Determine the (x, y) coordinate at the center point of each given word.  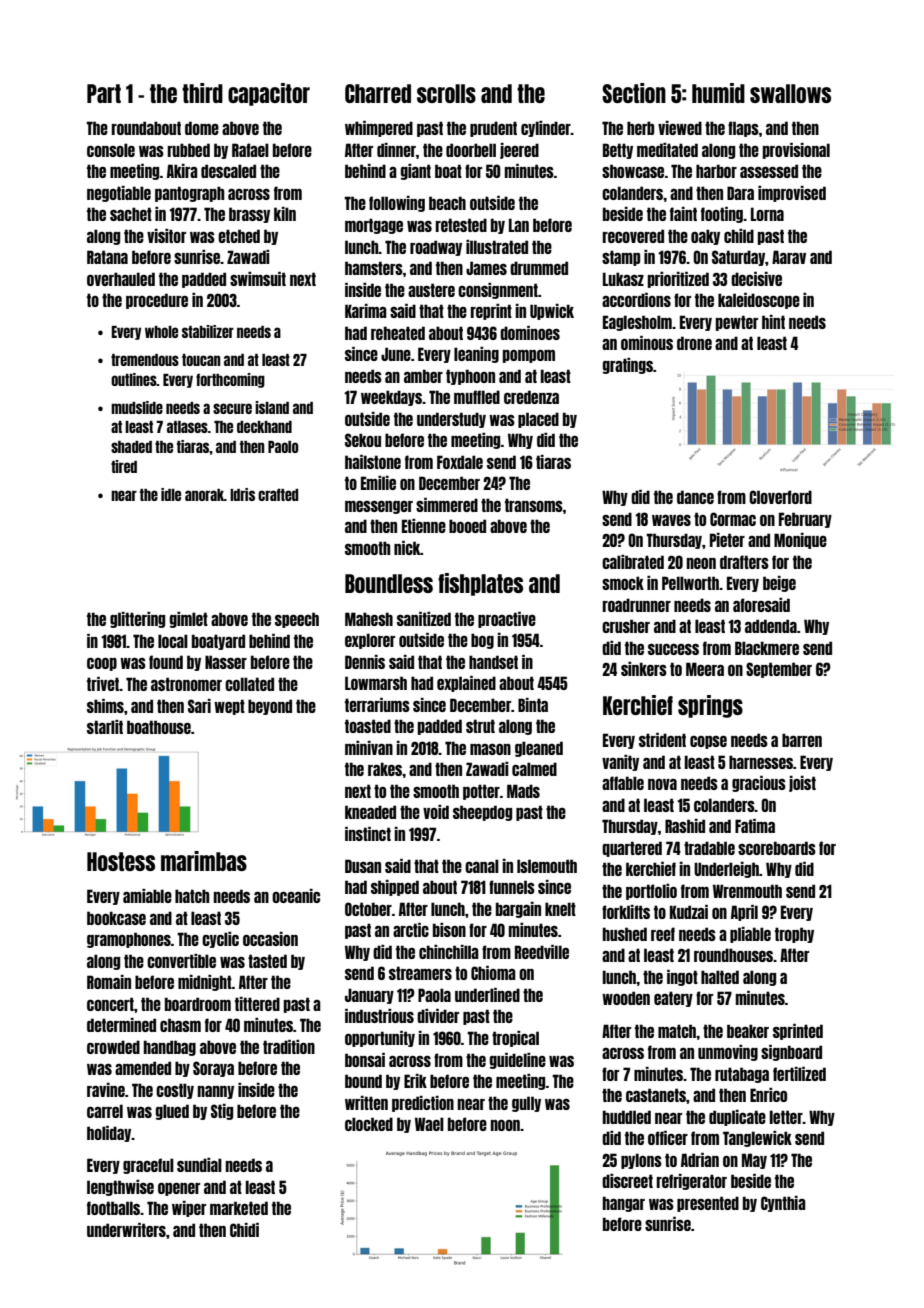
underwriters (126, 1230)
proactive (507, 620)
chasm (180, 1025)
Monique (800, 541)
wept (229, 707)
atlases (187, 427)
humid (718, 93)
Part (104, 93)
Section (634, 93)
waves (671, 520)
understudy (451, 420)
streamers (420, 973)
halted (720, 977)
